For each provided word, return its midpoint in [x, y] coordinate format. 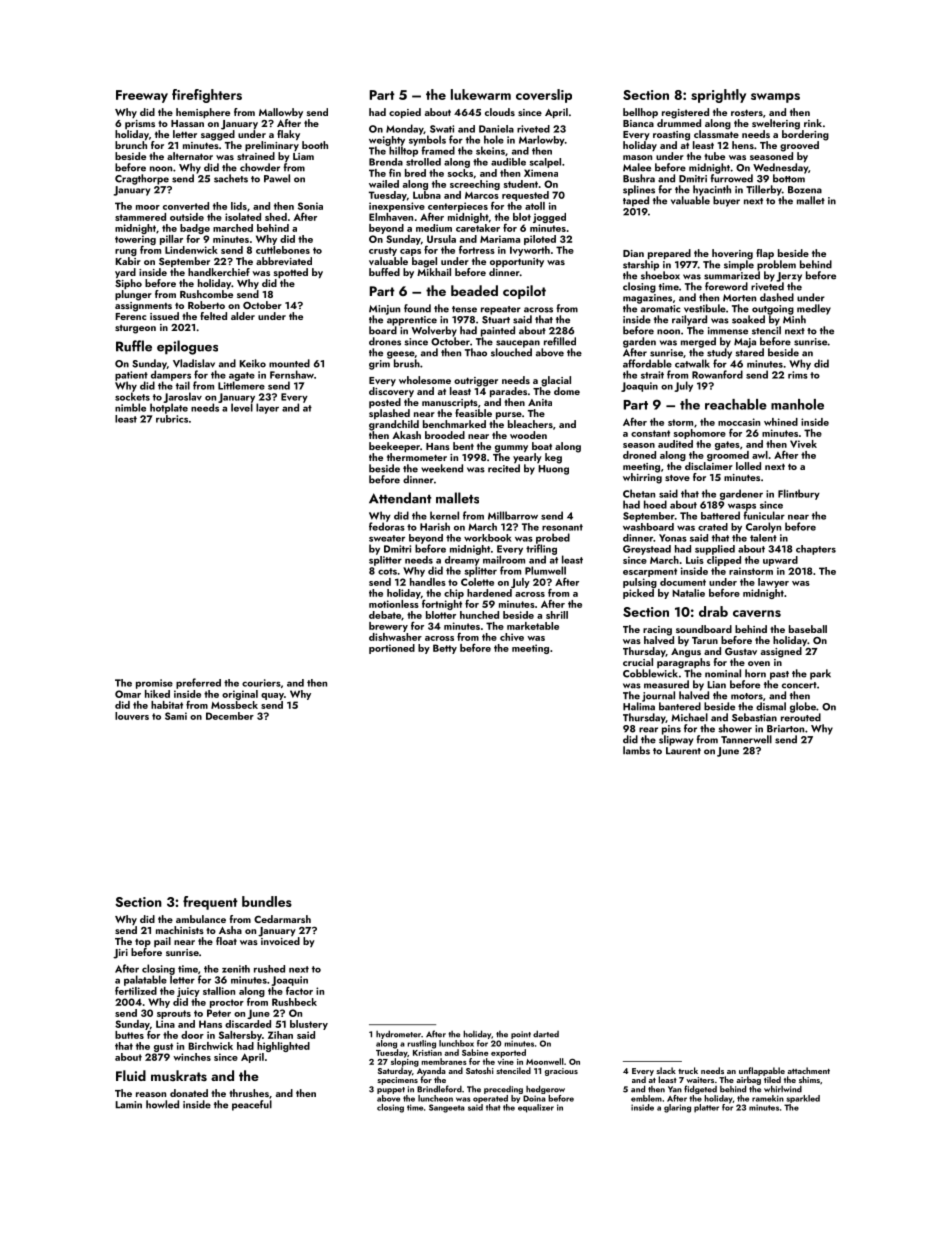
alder [243, 316]
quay [272, 696]
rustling [421, 1044]
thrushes [249, 1093]
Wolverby [434, 331]
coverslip [544, 96]
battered [720, 515]
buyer [726, 201]
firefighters [207, 96]
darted [546, 1034]
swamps [775, 98]
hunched [479, 615]
